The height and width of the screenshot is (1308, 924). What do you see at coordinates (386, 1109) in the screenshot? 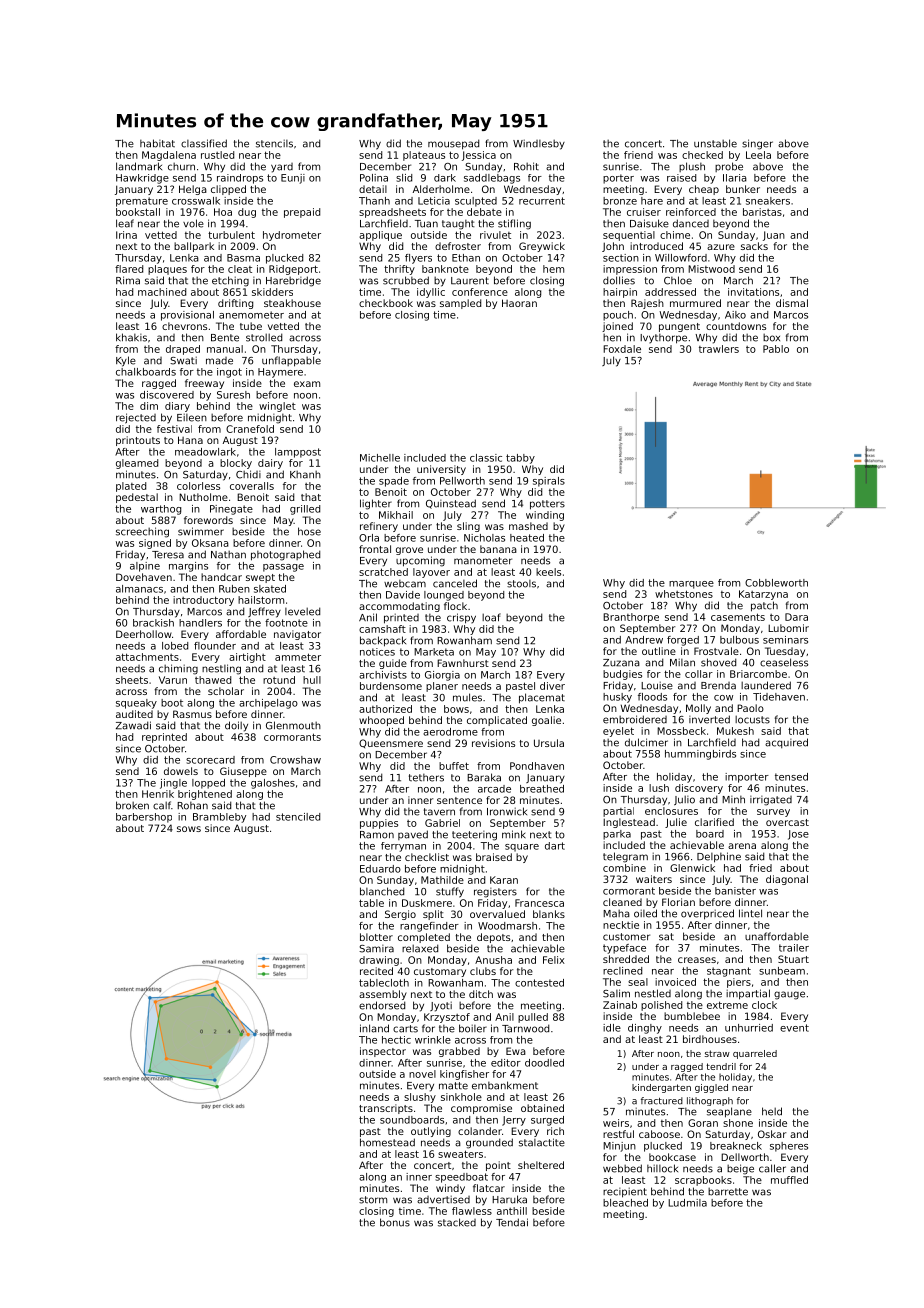
I see `transcripts` at bounding box center [386, 1109].
